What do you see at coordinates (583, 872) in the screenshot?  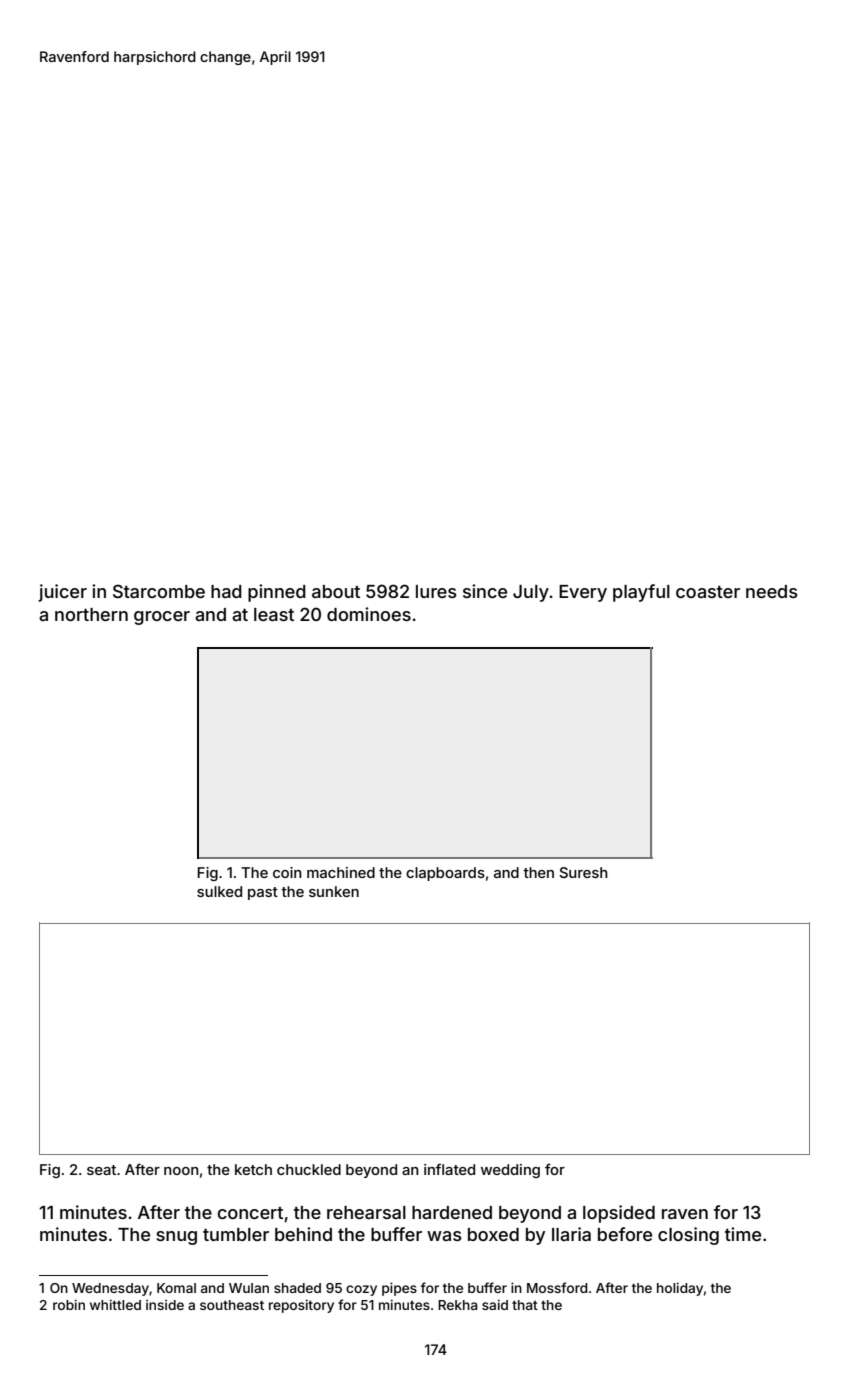 I see `Suresh` at bounding box center [583, 872].
